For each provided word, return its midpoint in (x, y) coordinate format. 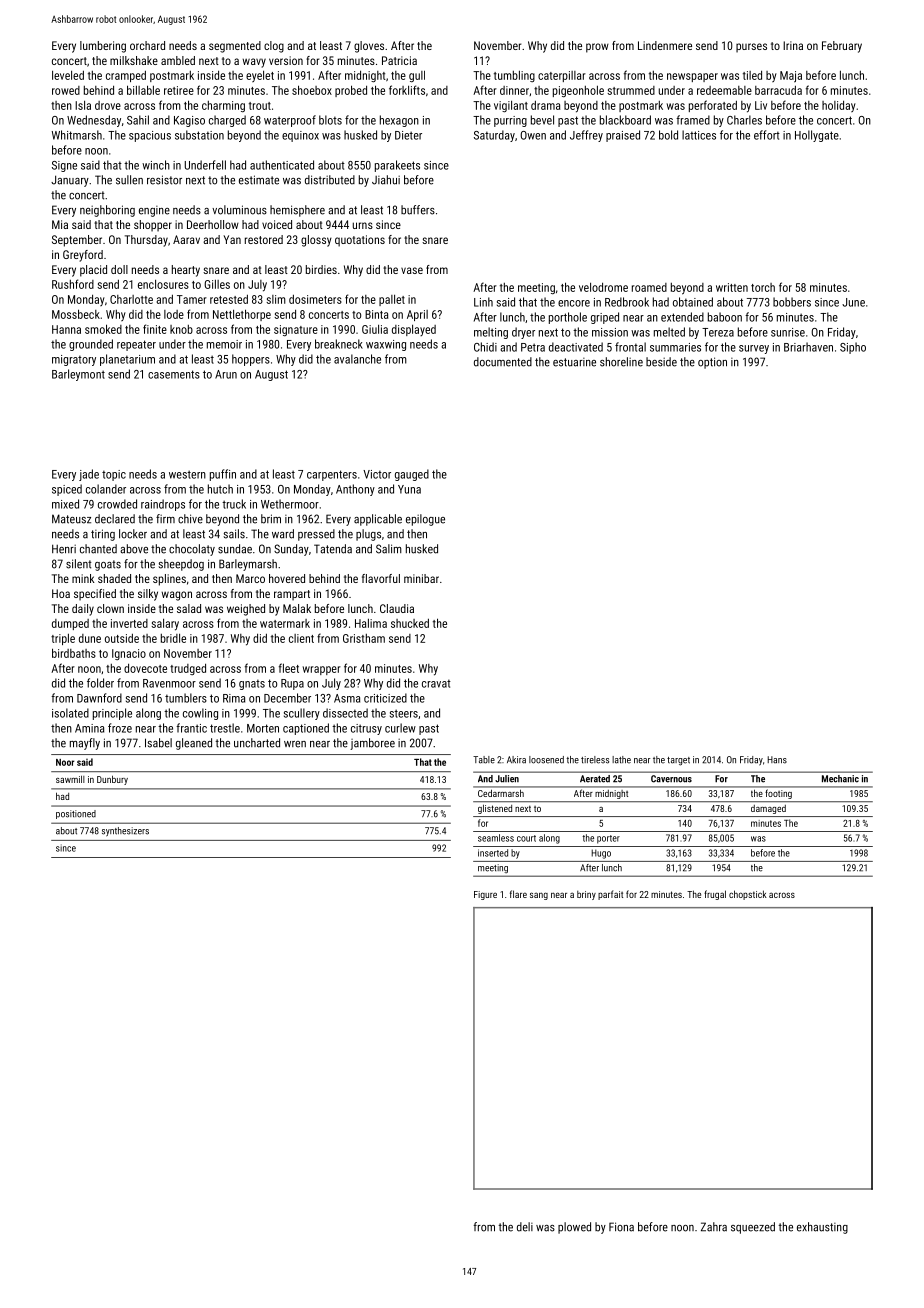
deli (525, 1227)
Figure (485, 895)
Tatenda (333, 549)
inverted (129, 623)
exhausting (822, 1228)
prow (597, 48)
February (842, 47)
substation (199, 135)
